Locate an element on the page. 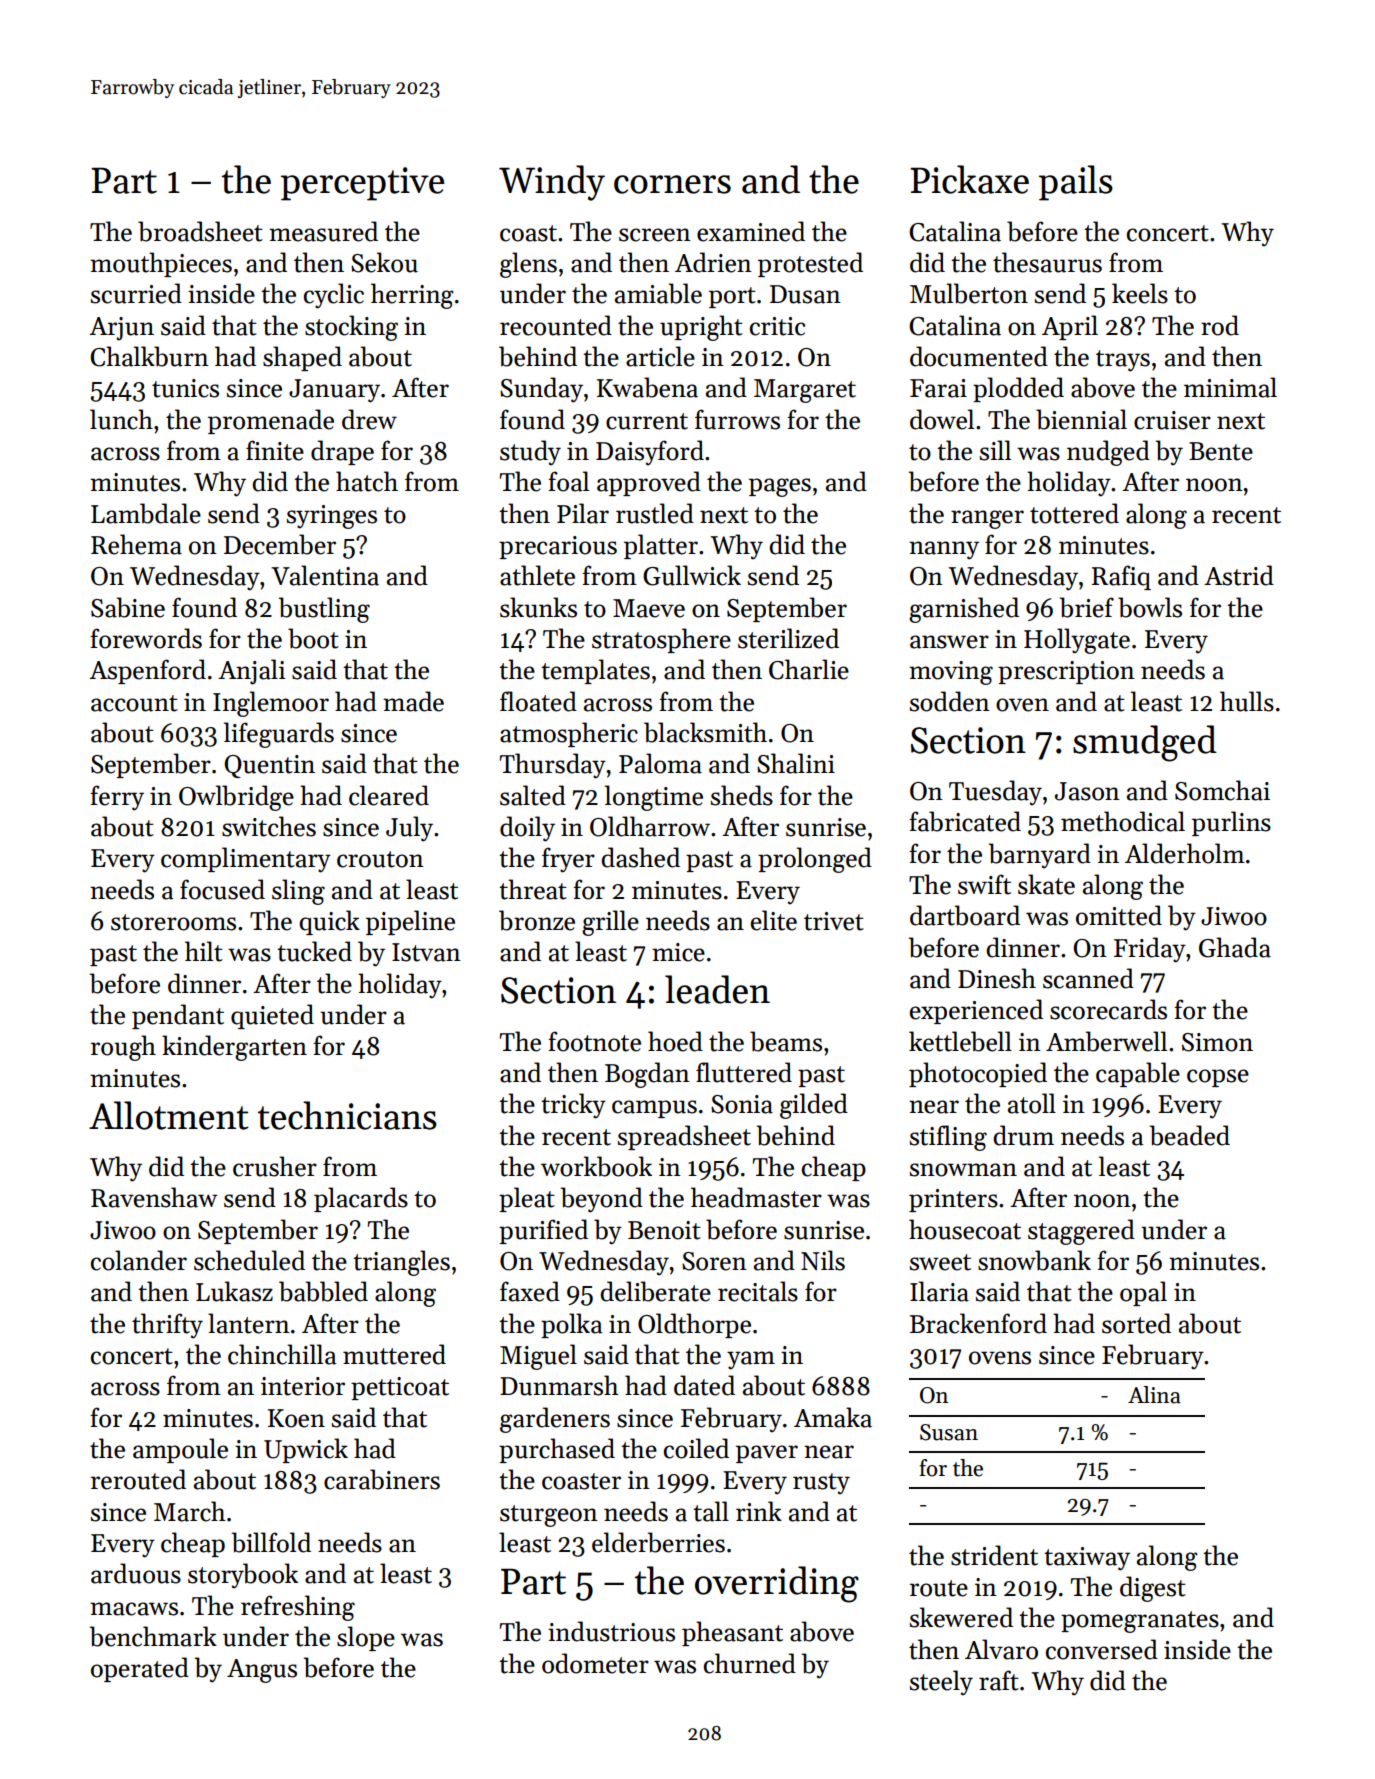 This page has width=1375, height=1779. perceptive is located at coordinates (362, 184).
